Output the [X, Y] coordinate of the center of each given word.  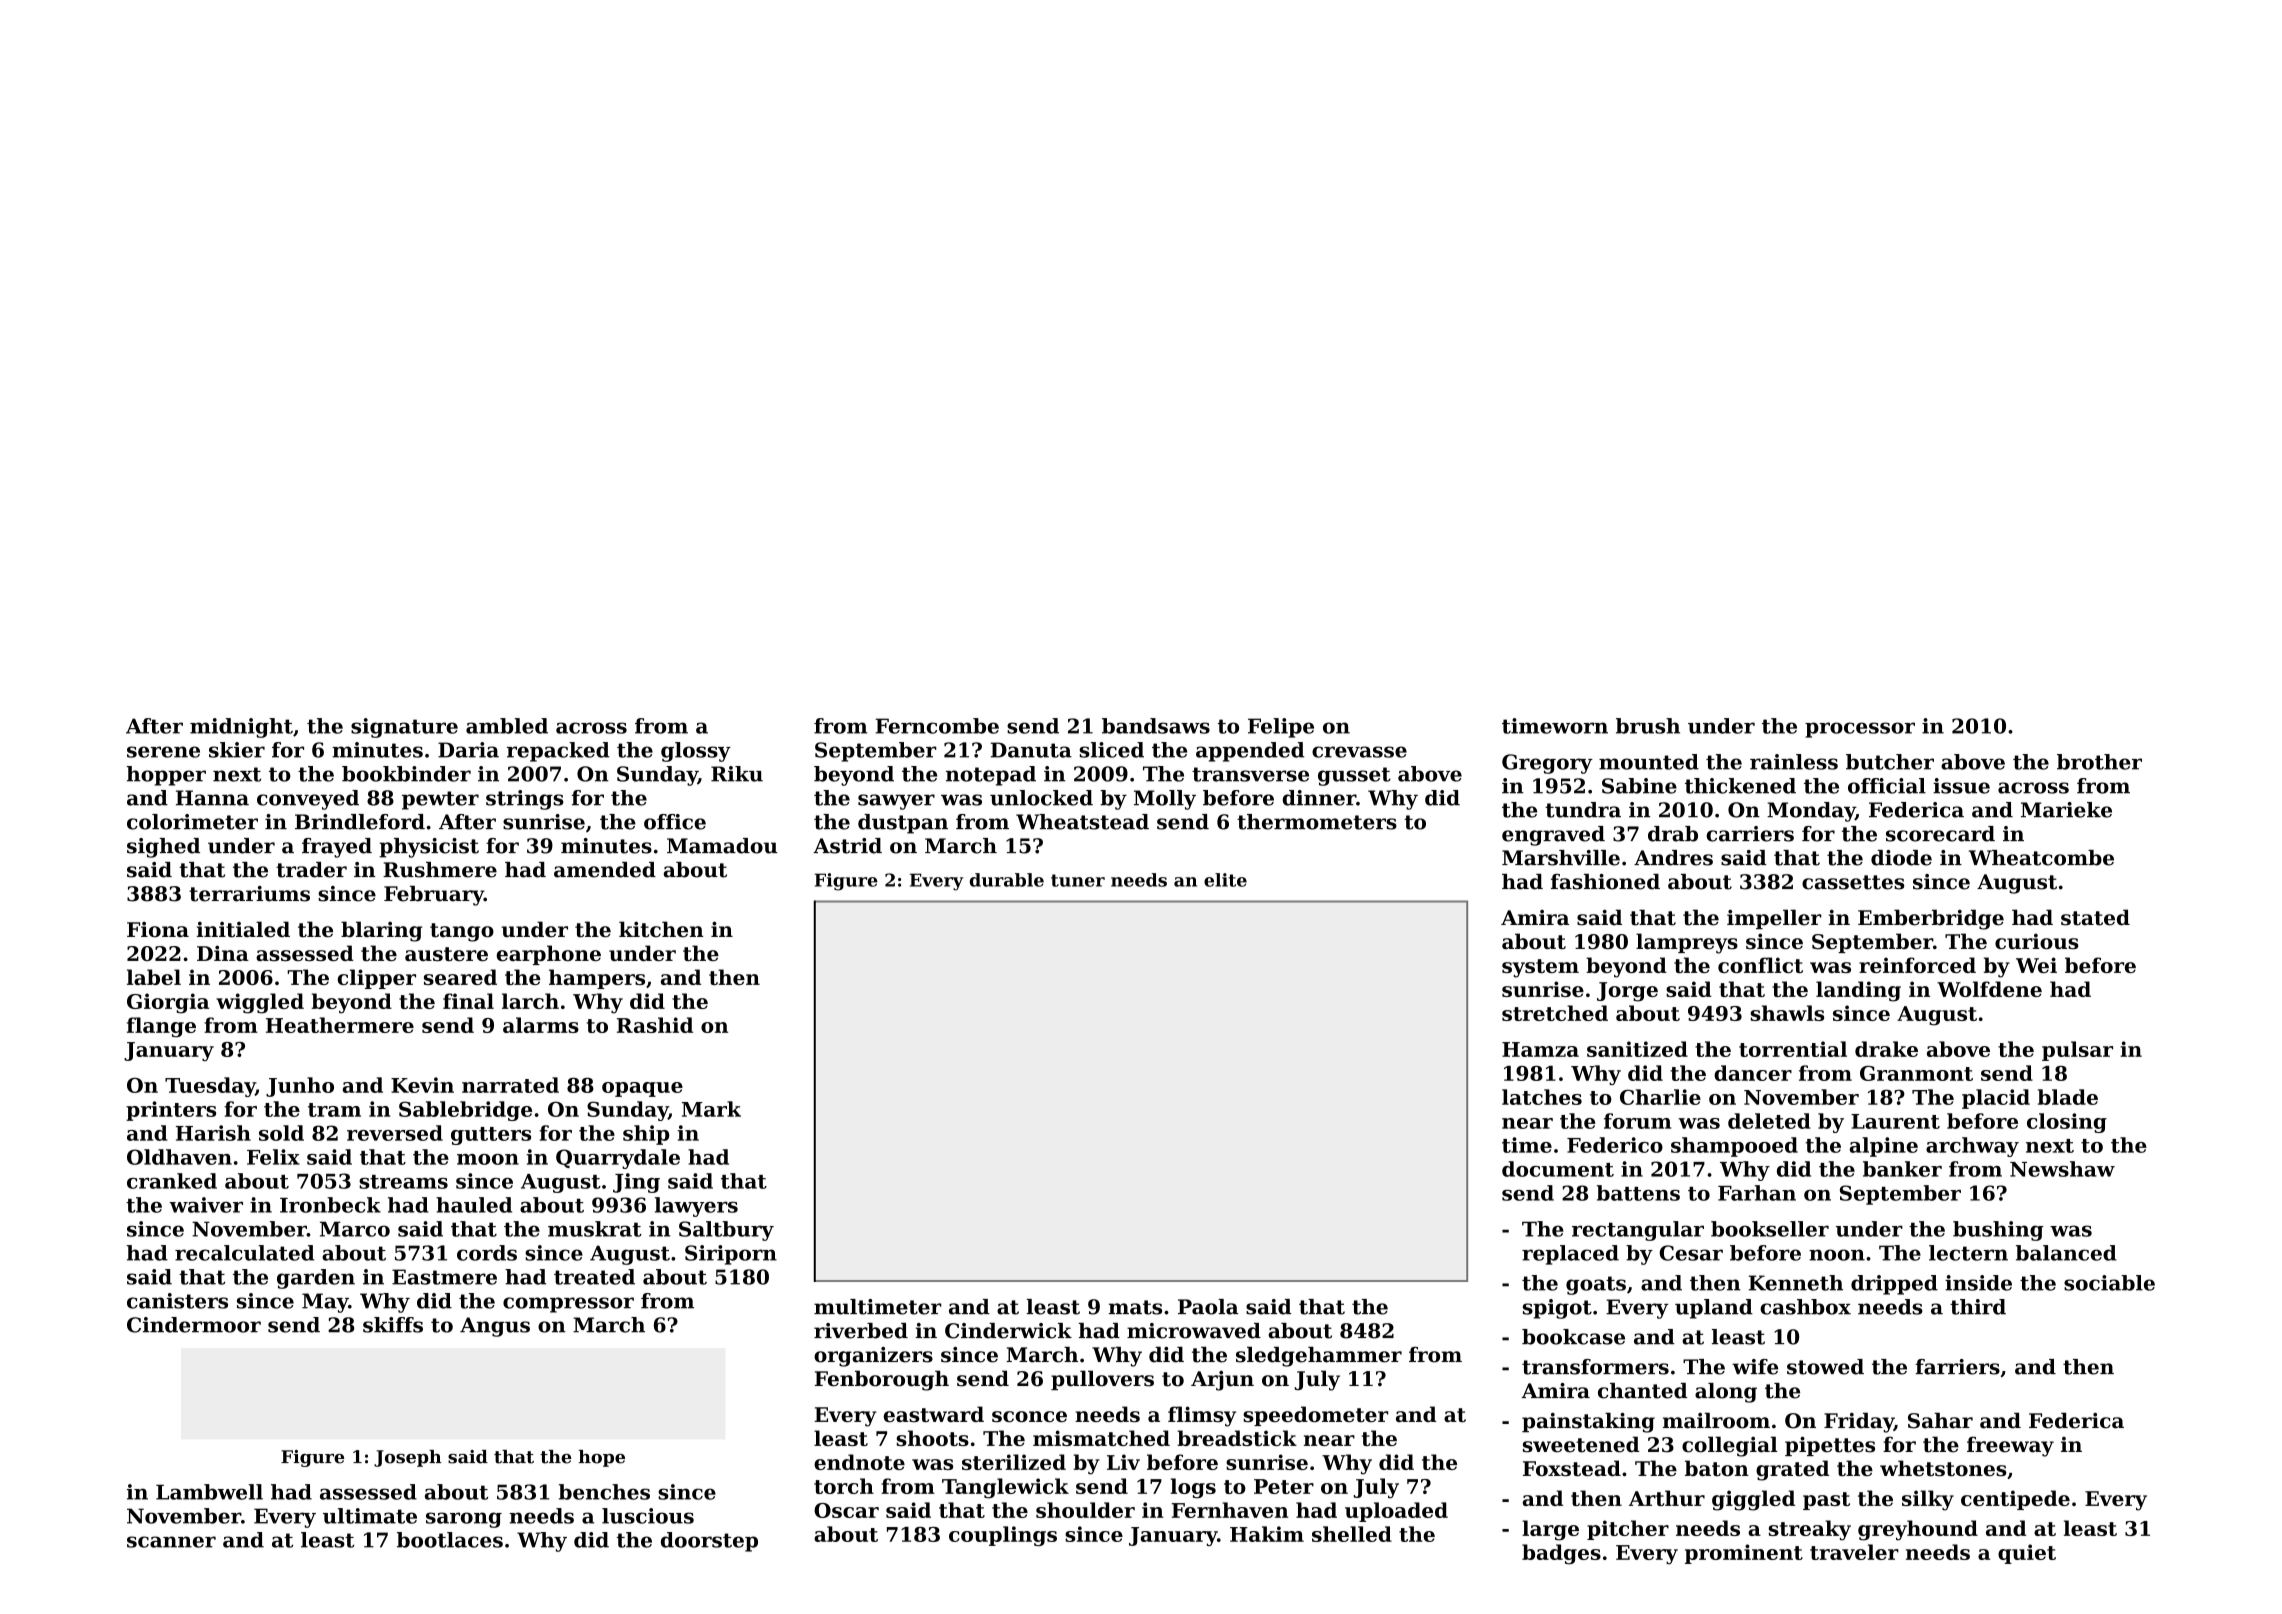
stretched [1555, 1013]
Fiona [158, 930]
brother [2099, 762]
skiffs [393, 1325]
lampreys [1687, 943]
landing [1858, 991]
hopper [166, 776]
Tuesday [210, 1087]
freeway [2010, 1446]
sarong [464, 1520]
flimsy [1202, 1416]
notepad [991, 776]
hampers [597, 979]
